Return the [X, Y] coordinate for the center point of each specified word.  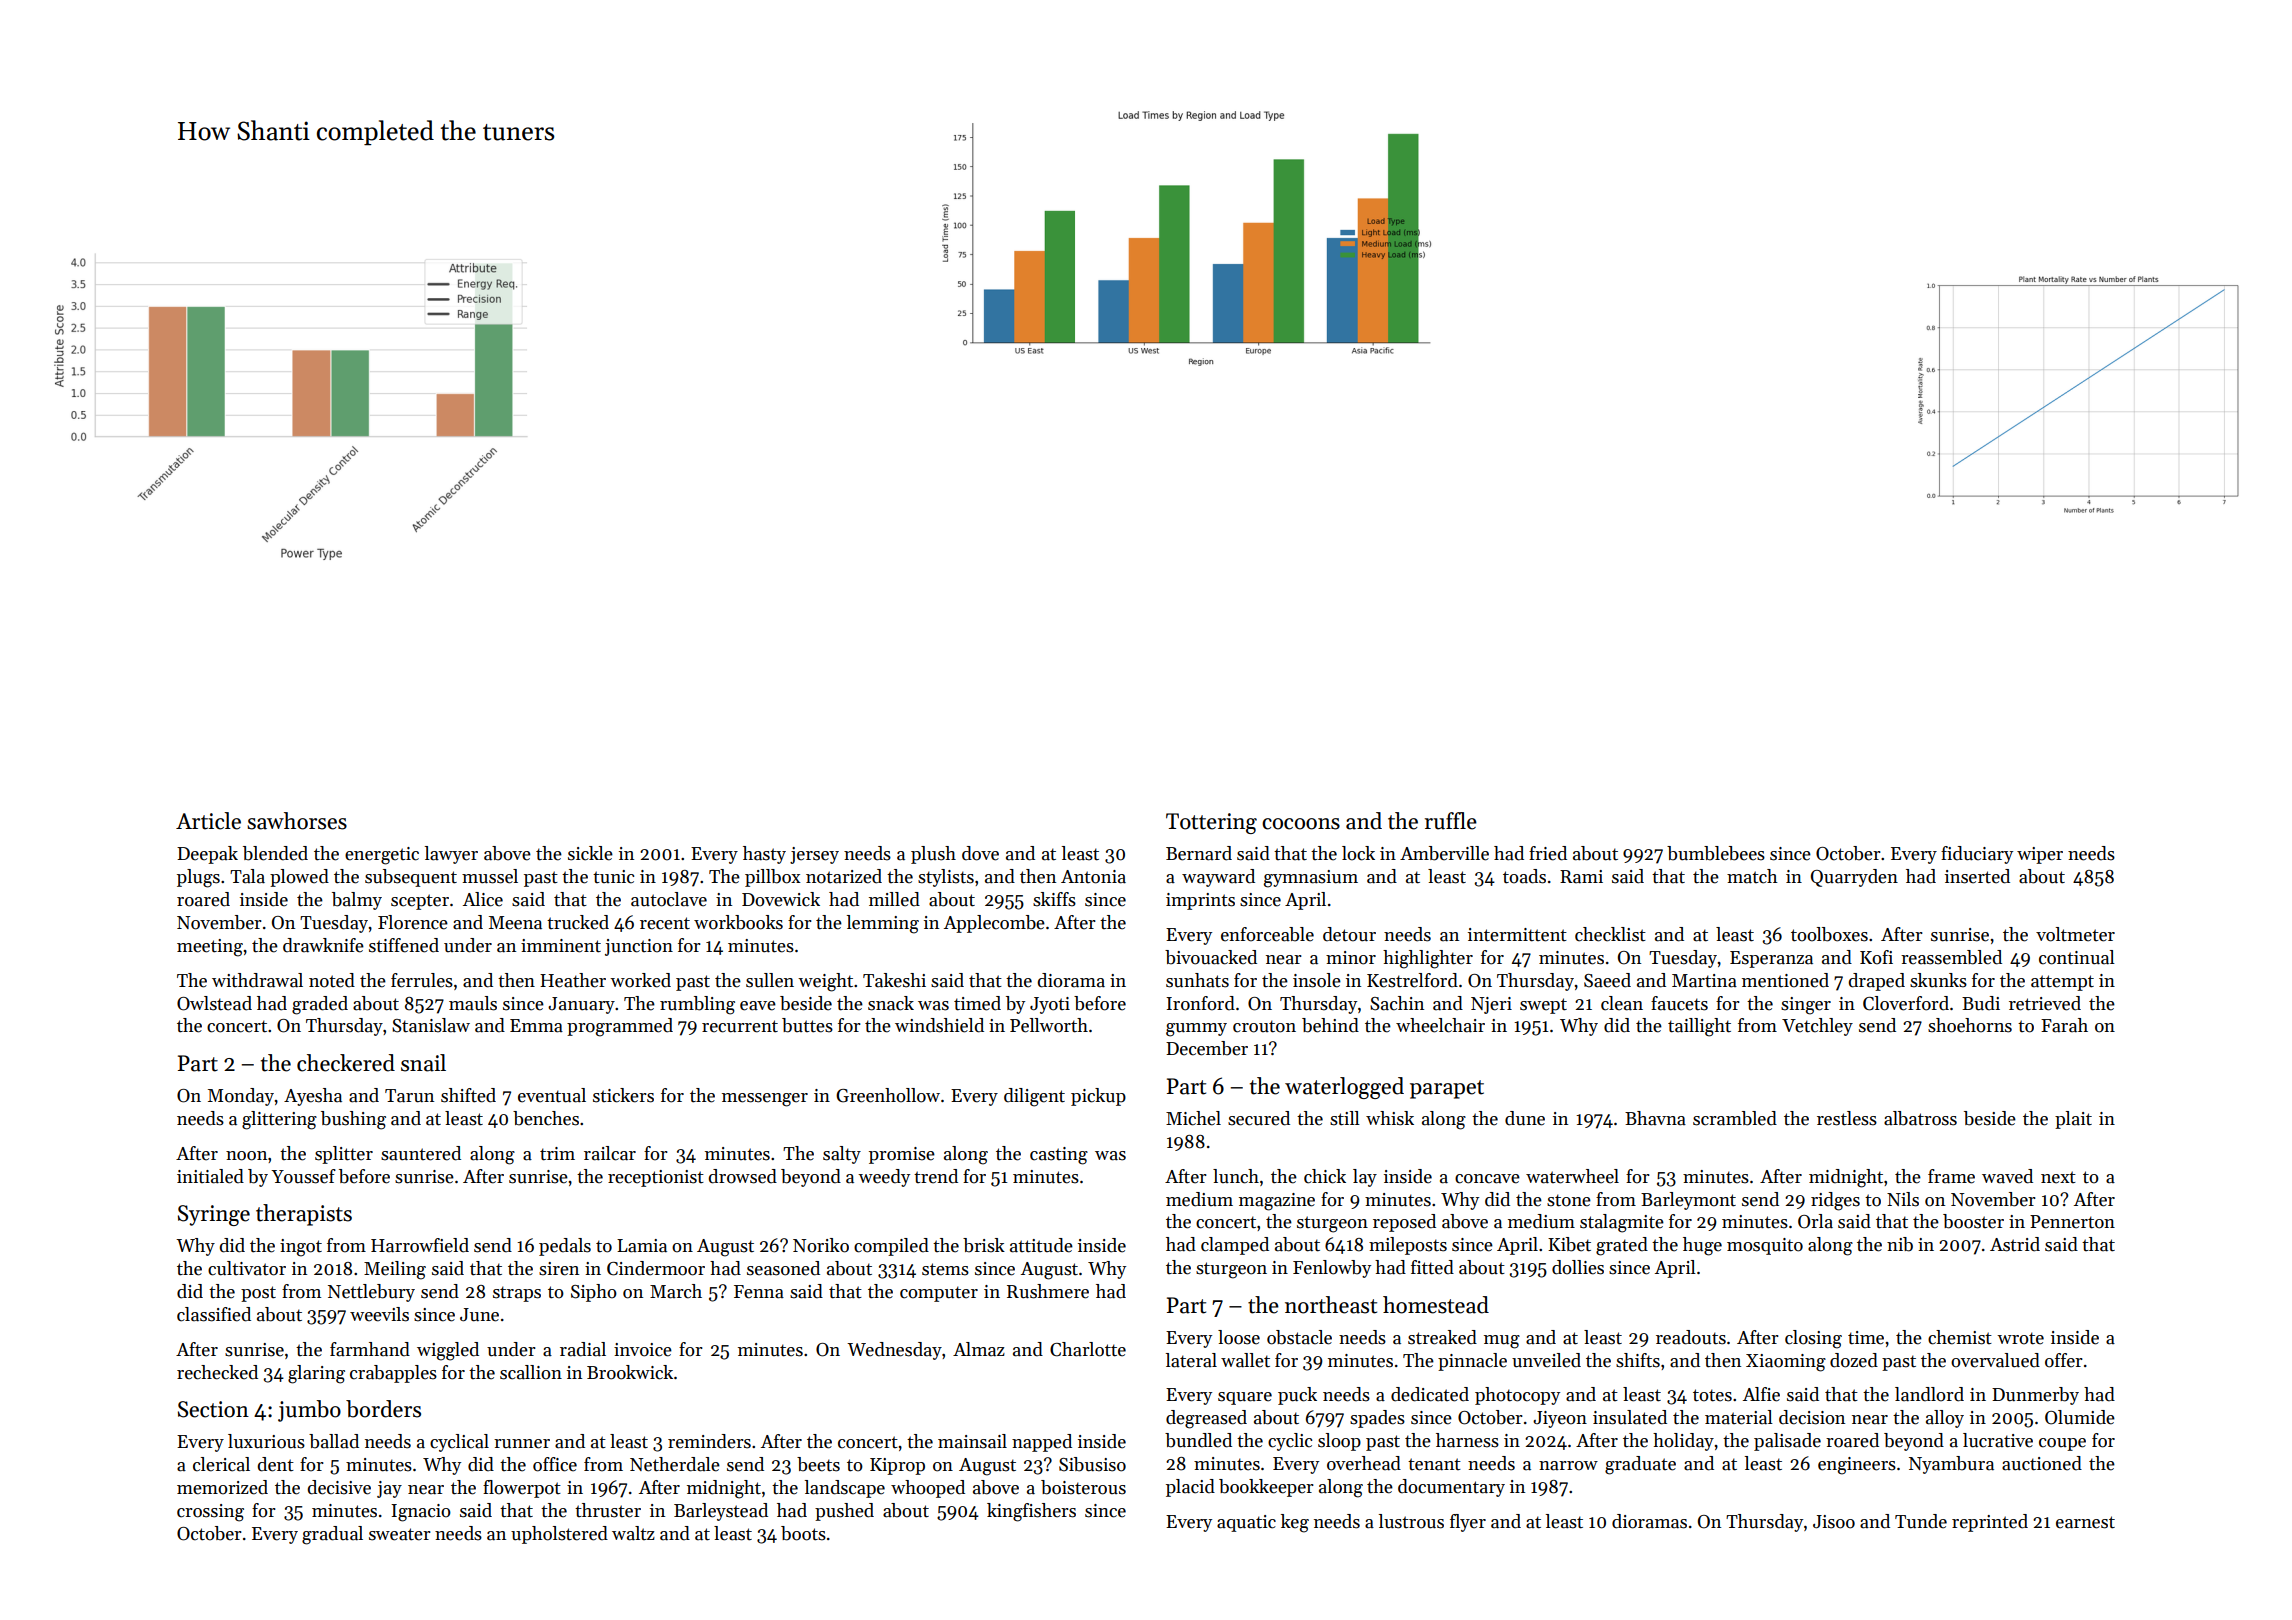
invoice [643, 1350]
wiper [2040, 855]
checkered [346, 1063]
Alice [483, 899]
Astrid [2015, 1244]
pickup [1098, 1097]
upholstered [559, 1535]
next [2058, 1177]
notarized [844, 876]
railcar [610, 1153]
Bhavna [1655, 1118]
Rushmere [1048, 1291]
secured [1259, 1118]
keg [1295, 1523]
